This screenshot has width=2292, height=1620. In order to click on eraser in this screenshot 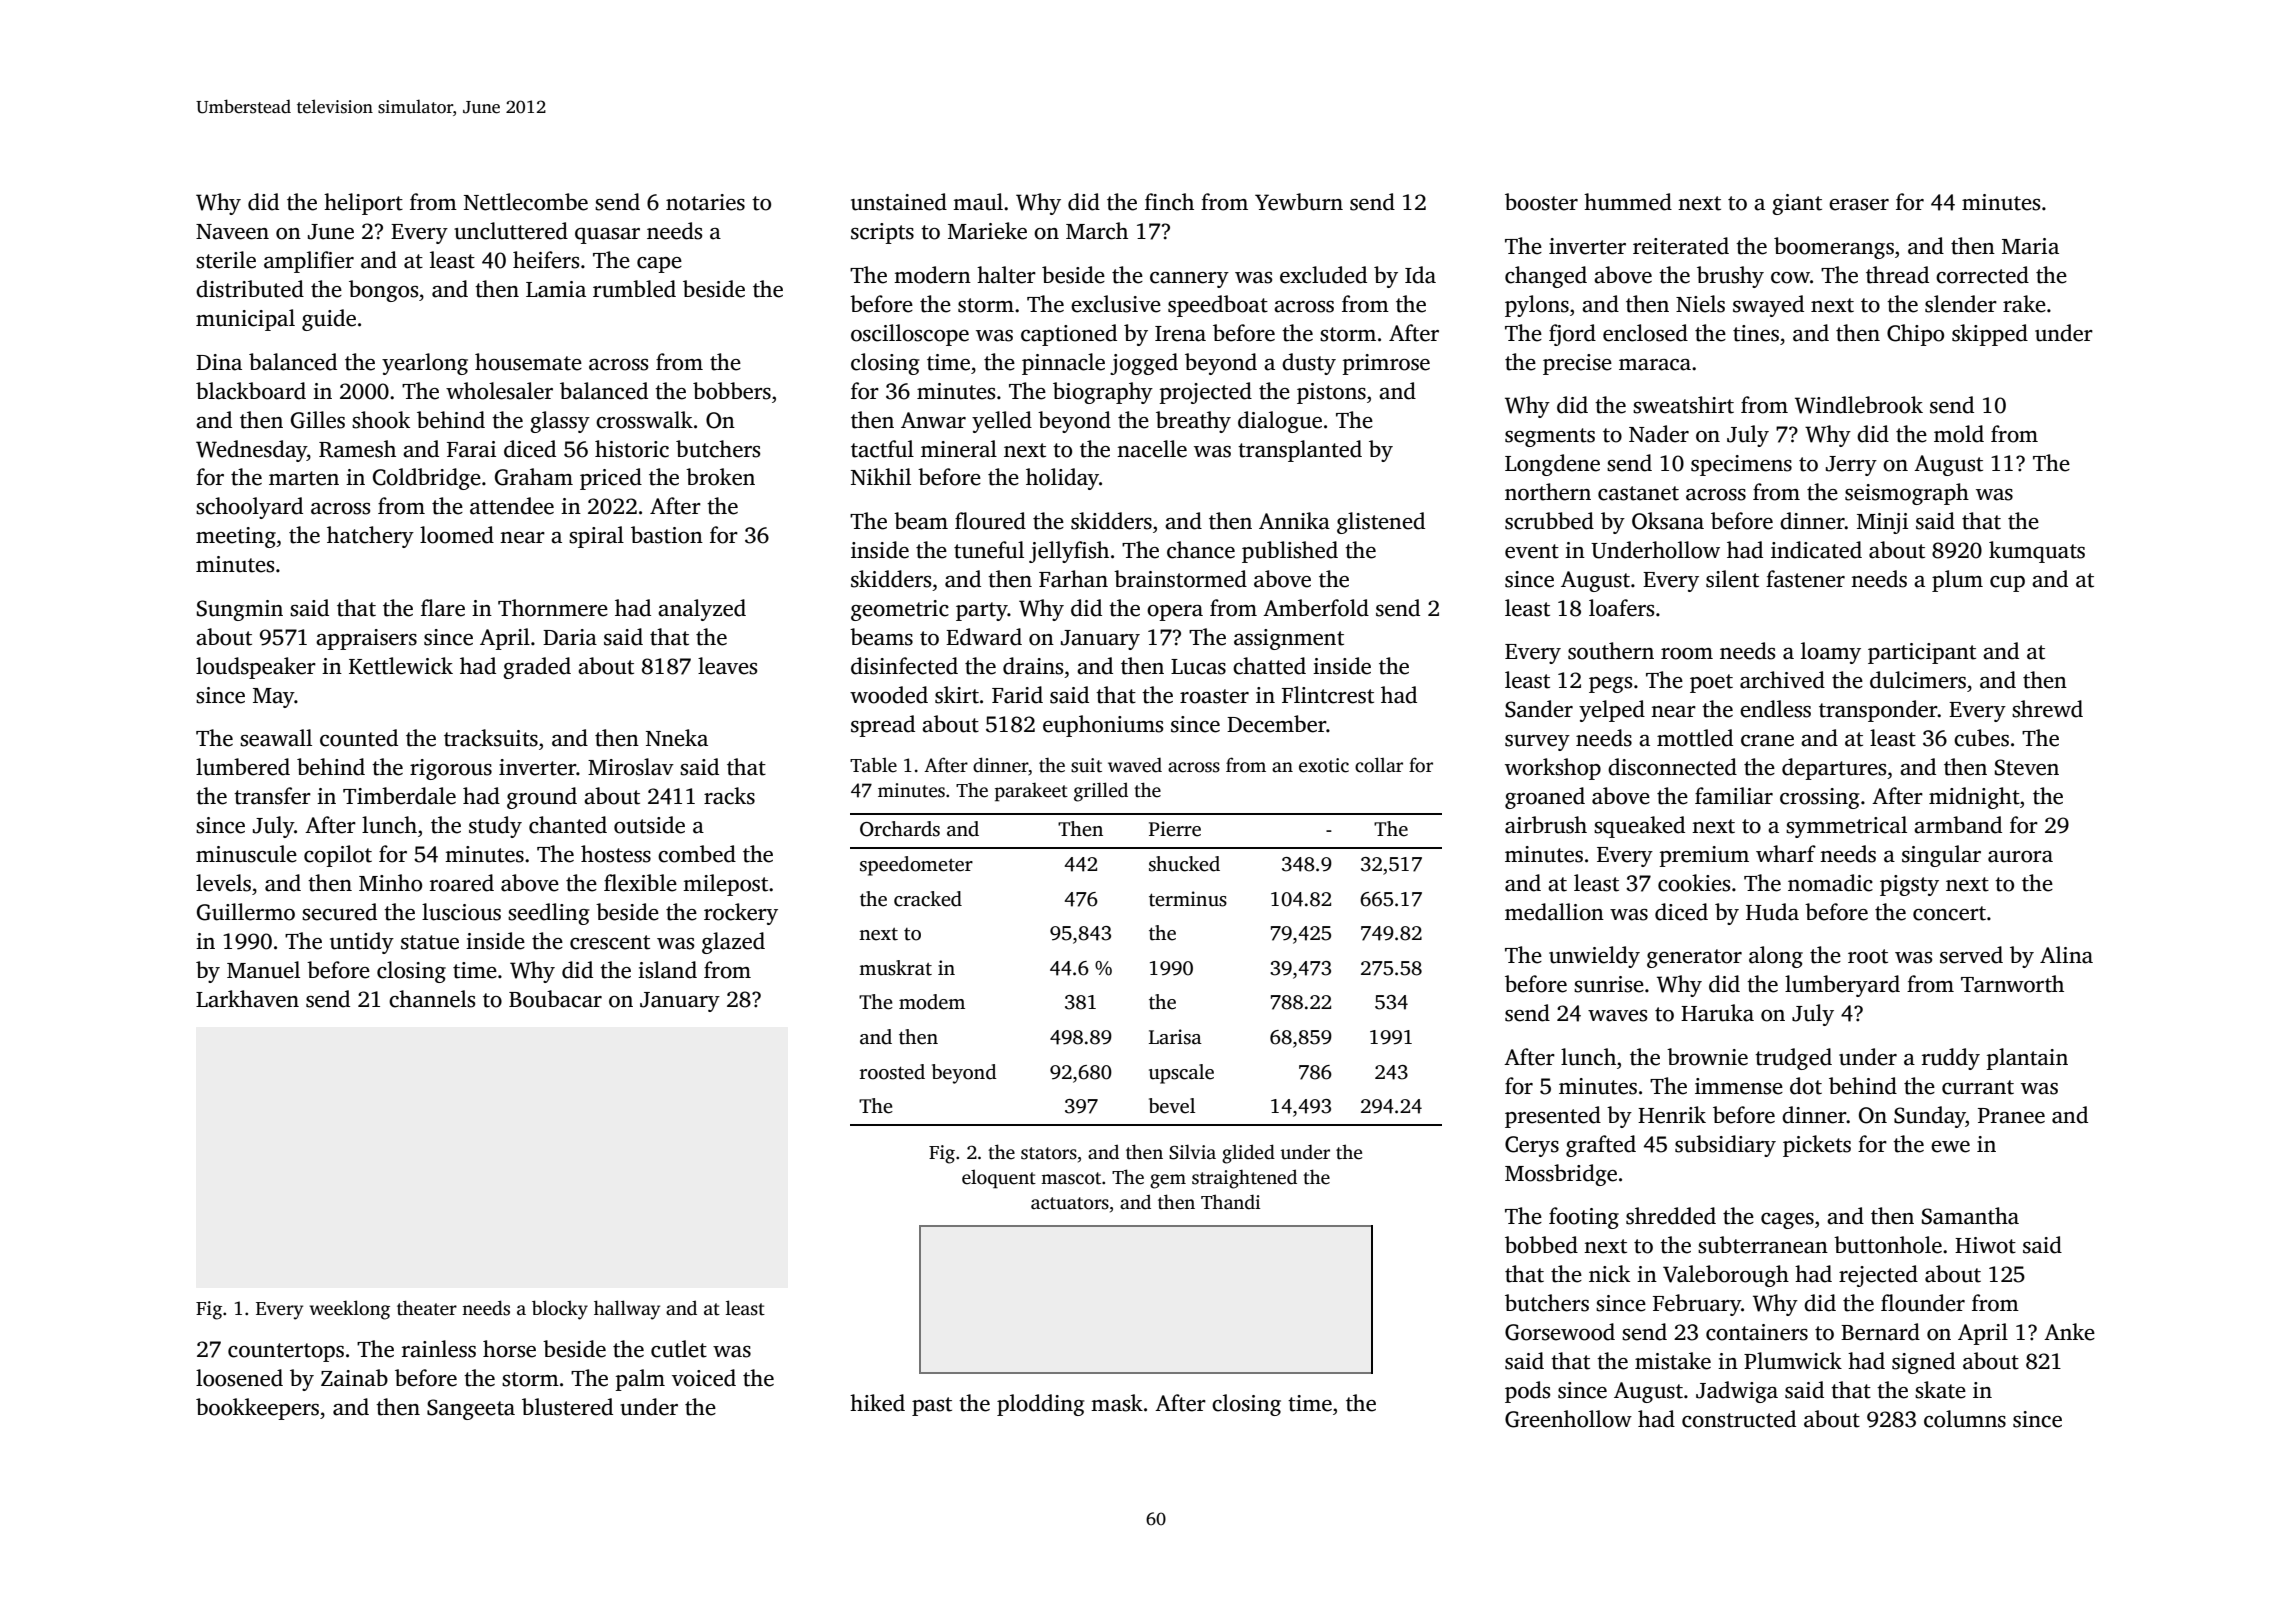, I will do `click(1859, 205)`.
